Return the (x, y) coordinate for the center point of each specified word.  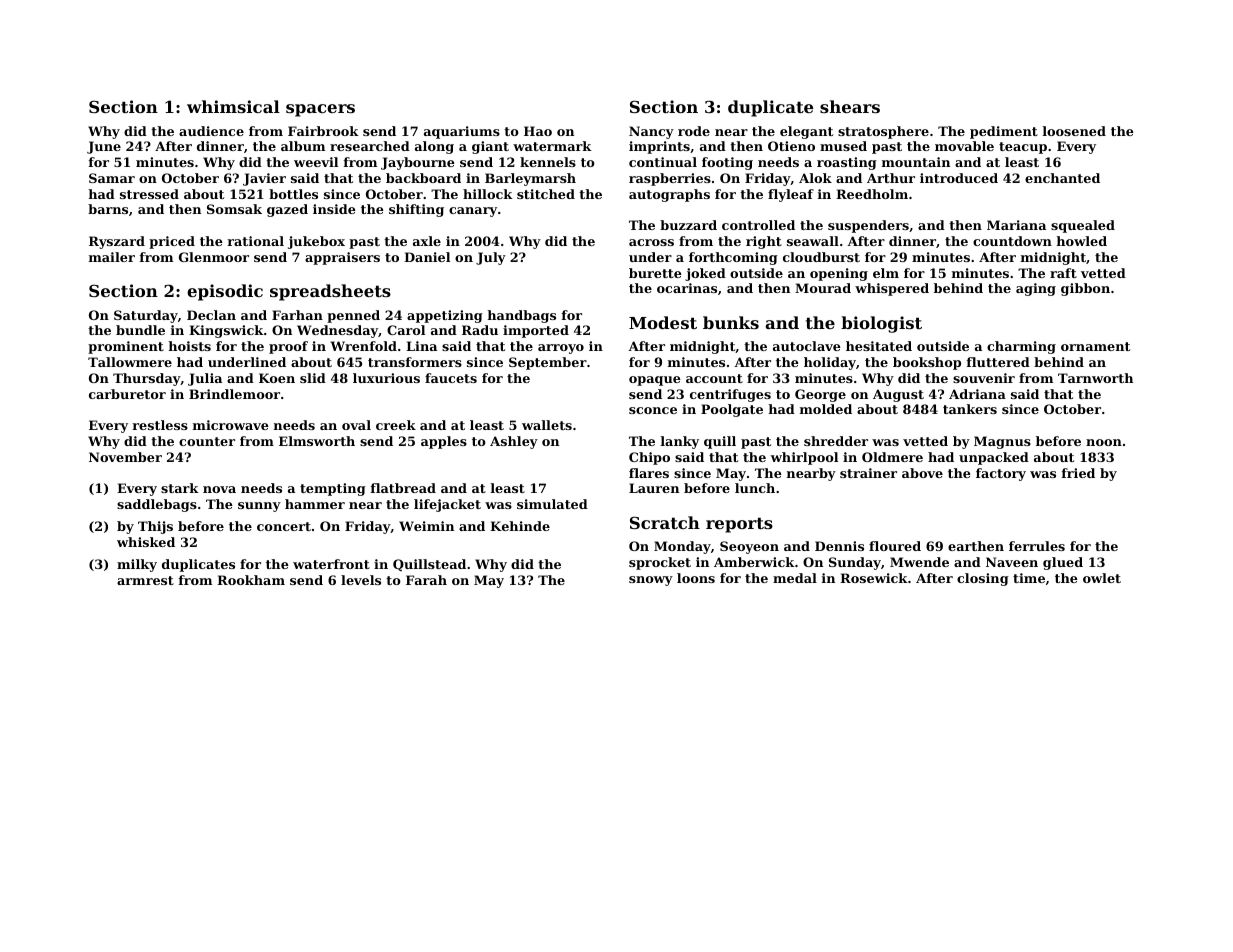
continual (663, 162)
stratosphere (883, 132)
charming (1021, 347)
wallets (547, 425)
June (104, 147)
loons (696, 578)
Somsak (234, 209)
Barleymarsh (530, 179)
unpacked (994, 458)
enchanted (1062, 178)
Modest (663, 322)
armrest (145, 580)
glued (1063, 563)
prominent (126, 347)
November (125, 457)
